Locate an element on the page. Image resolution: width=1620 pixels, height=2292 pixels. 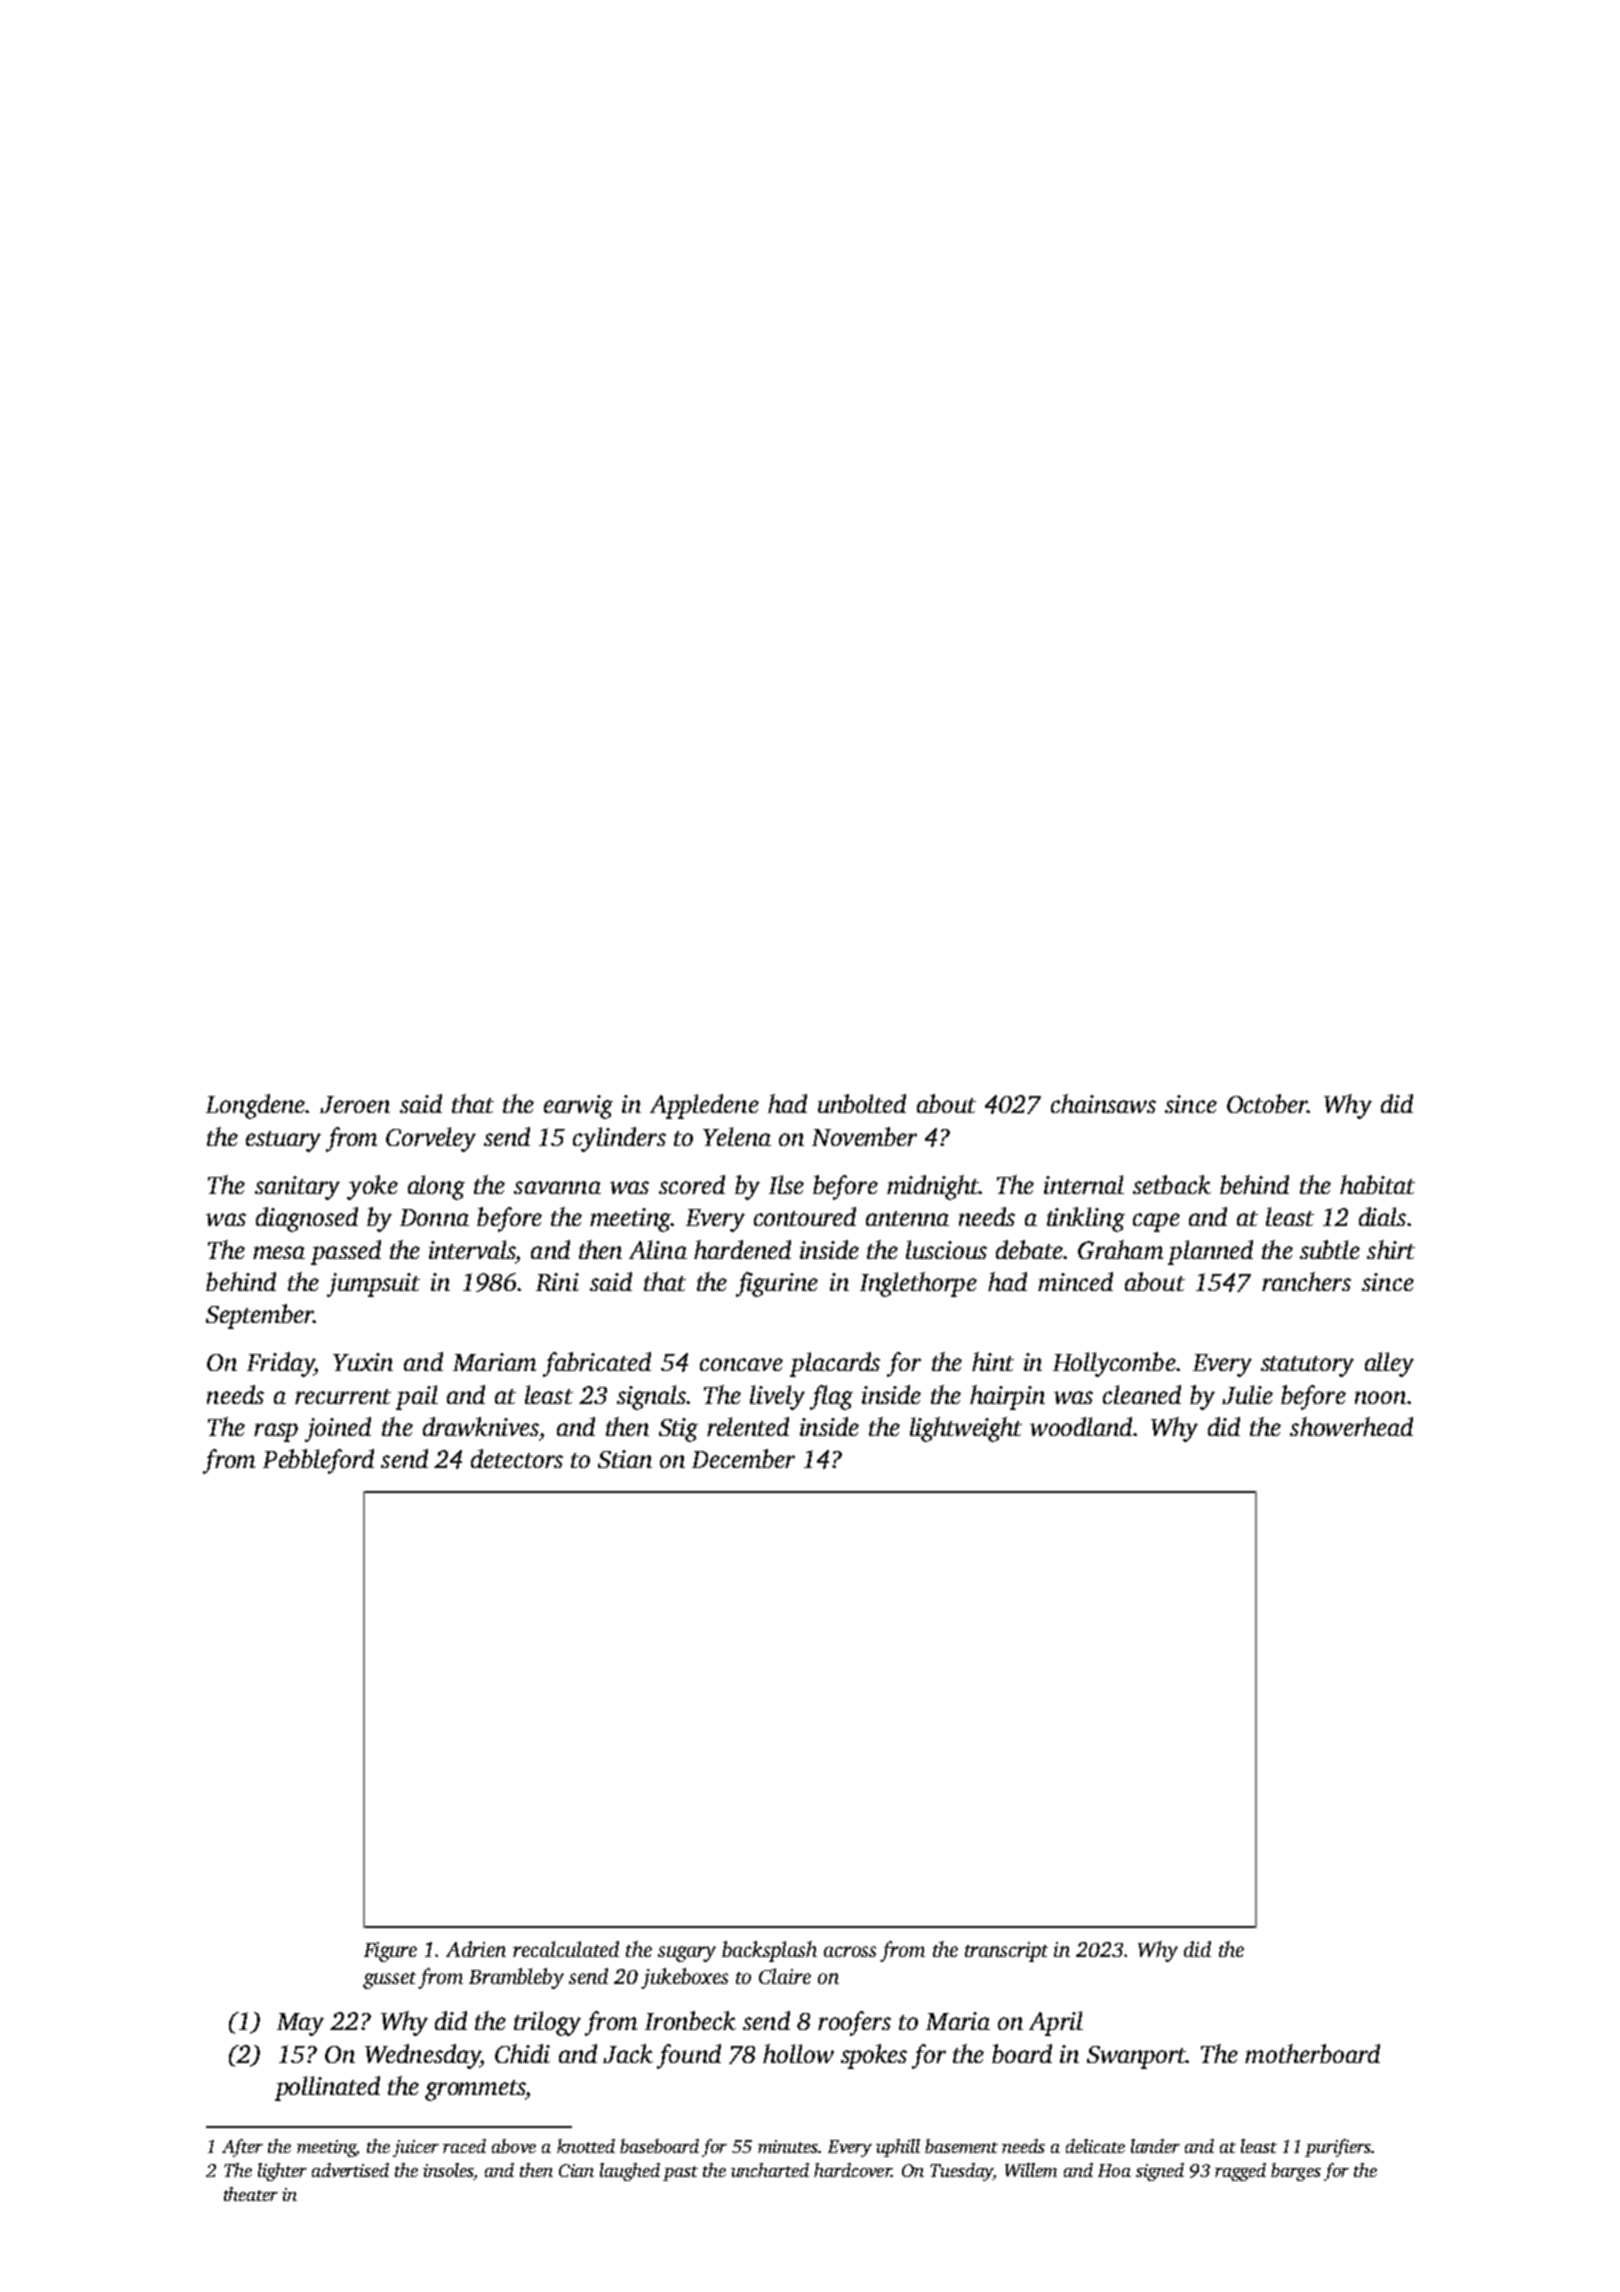
Ironbeck is located at coordinates (690, 2020).
